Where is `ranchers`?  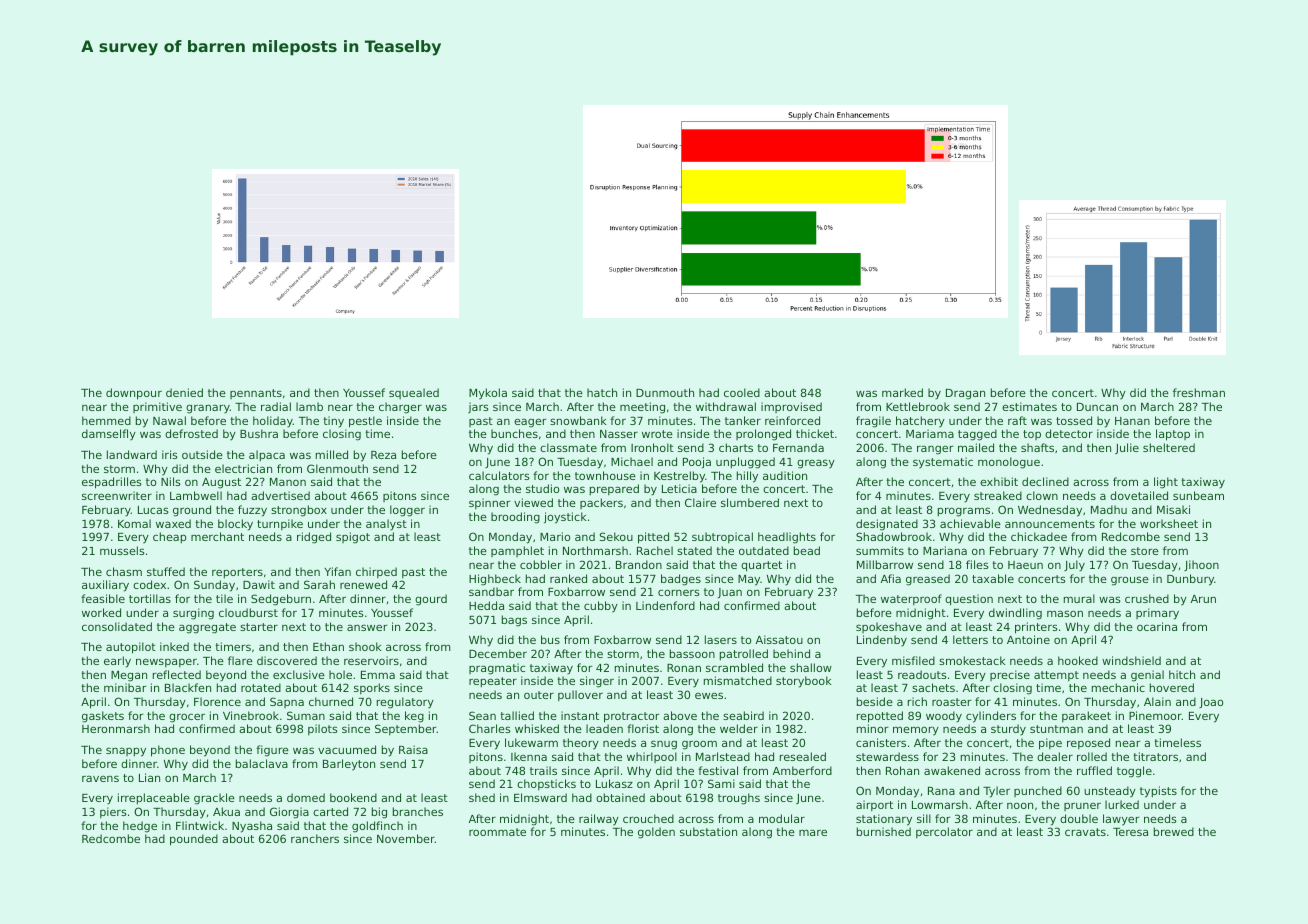 ranchers is located at coordinates (315, 838).
